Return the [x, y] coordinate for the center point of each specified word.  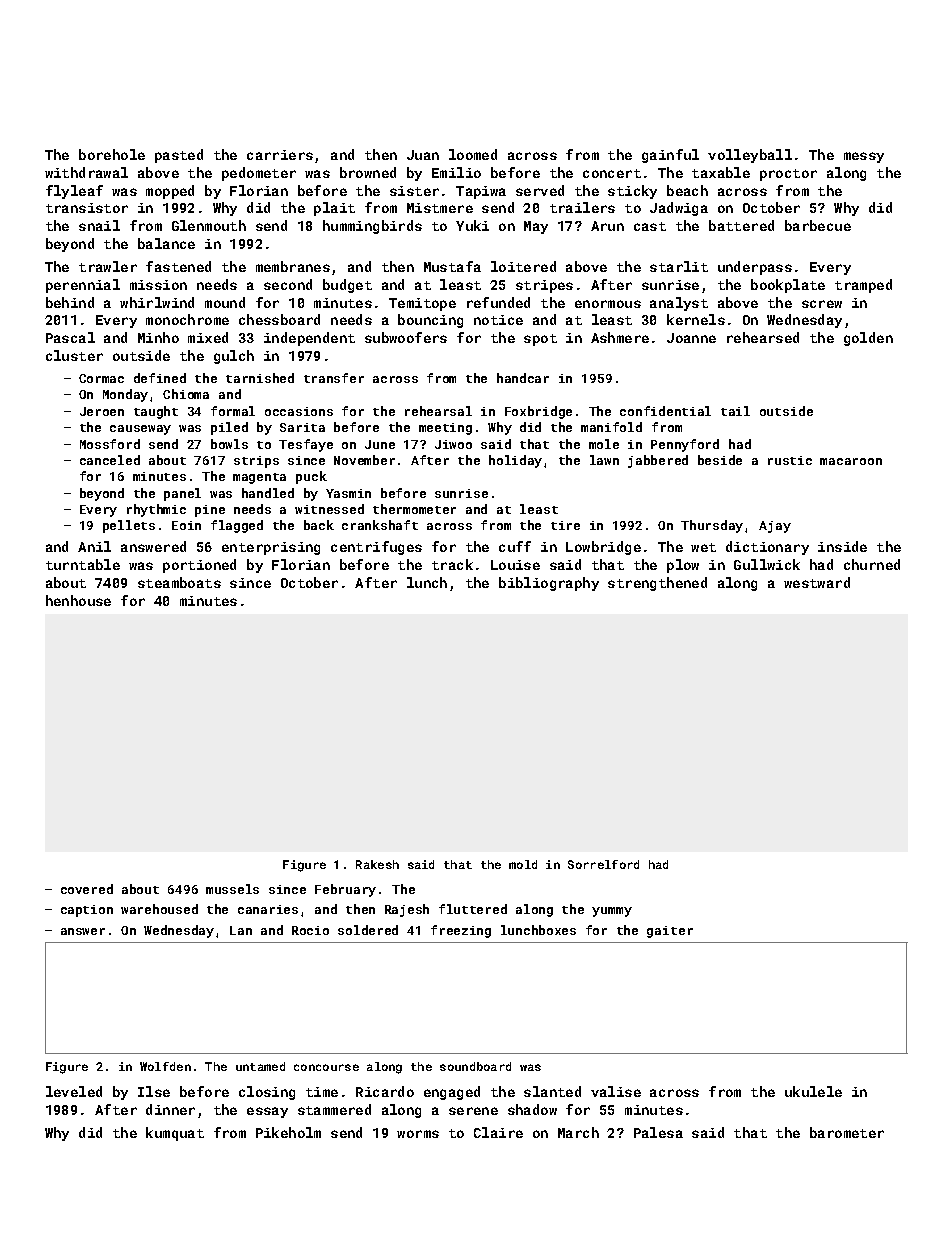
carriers [280, 155]
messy [864, 157]
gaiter [670, 932]
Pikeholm [288, 1132]
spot [540, 340]
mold [523, 864]
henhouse [78, 600]
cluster [74, 355]
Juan [423, 155]
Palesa [658, 1132]
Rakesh [377, 864]
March [578, 1132]
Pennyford [685, 445]
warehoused [159, 909]
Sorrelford [603, 864]
